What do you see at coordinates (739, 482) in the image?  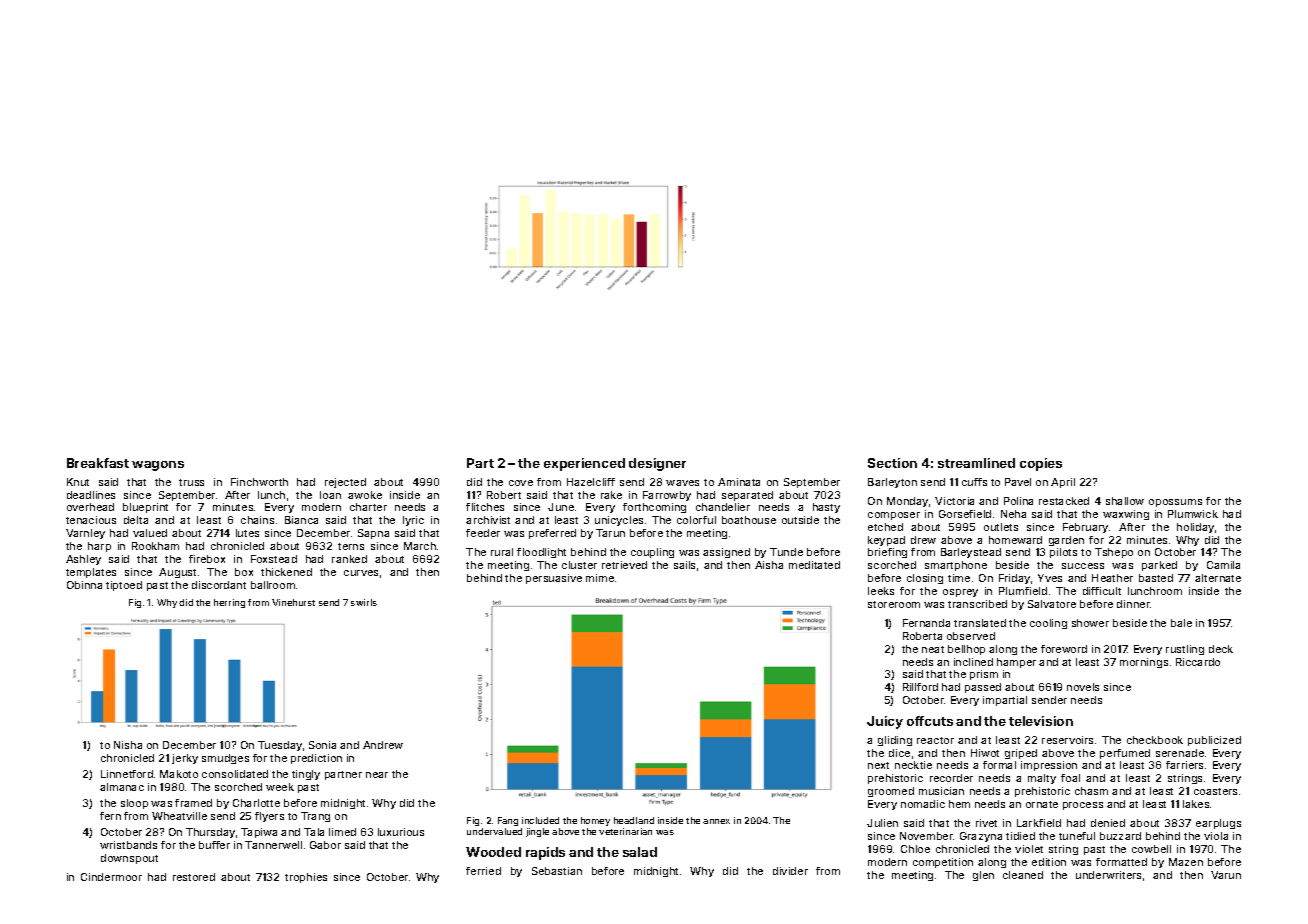 I see `Aminata` at bounding box center [739, 482].
